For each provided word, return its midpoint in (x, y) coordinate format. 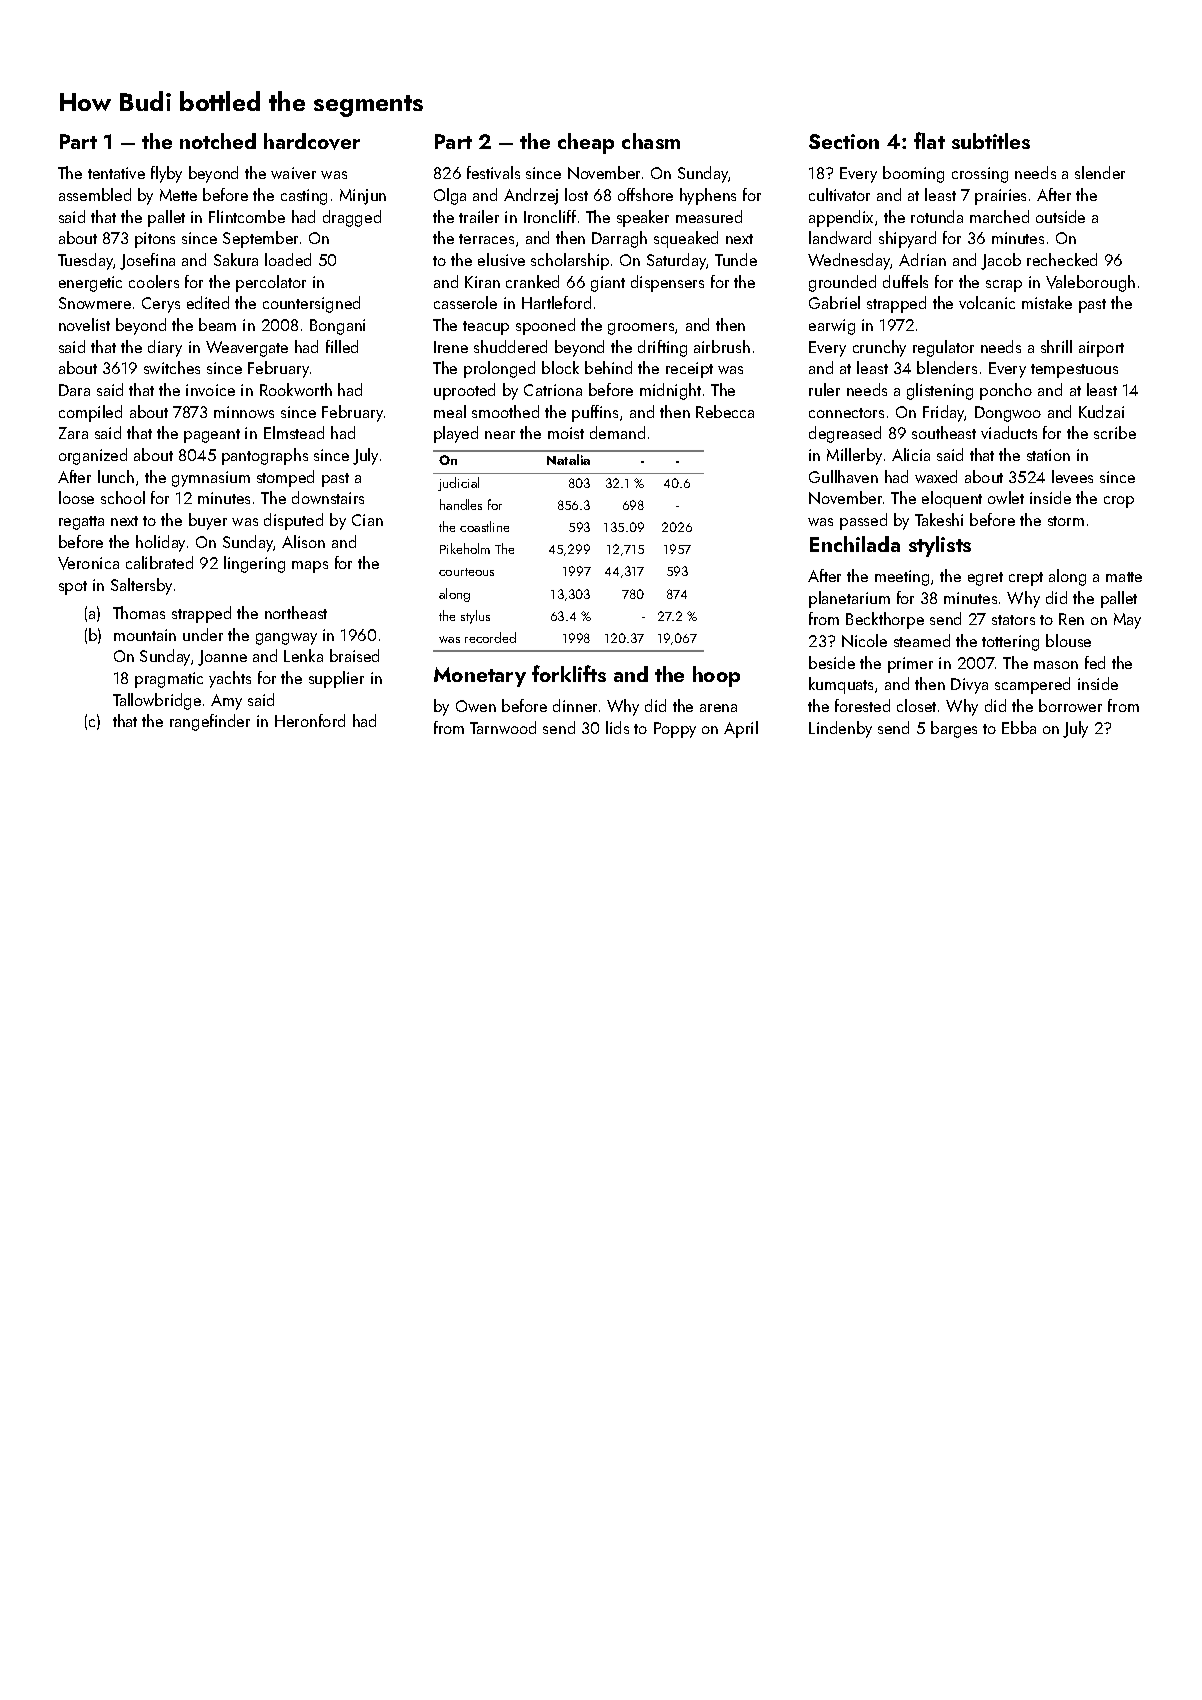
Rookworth (296, 389)
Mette (178, 195)
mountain (145, 635)
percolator (271, 283)
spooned (545, 326)
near (500, 435)
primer (910, 665)
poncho (1006, 391)
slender (1100, 172)
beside (832, 662)
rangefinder (210, 722)
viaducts (1009, 432)
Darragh (619, 239)
